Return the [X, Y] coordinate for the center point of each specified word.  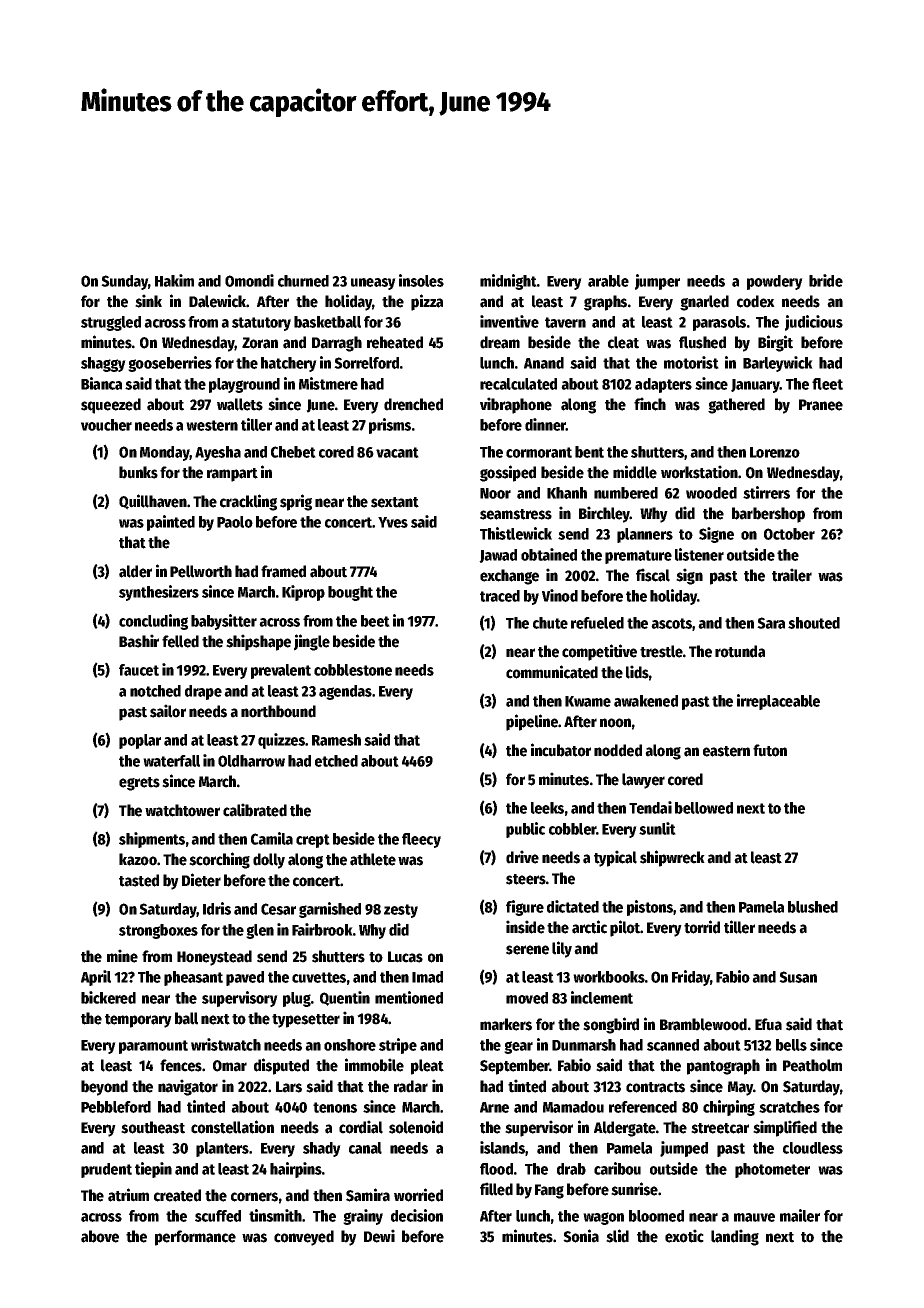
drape [203, 692]
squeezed [111, 406]
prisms [390, 426]
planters [222, 1149]
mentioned [409, 997]
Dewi [379, 1236]
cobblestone [353, 670]
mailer [800, 1215]
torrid [702, 927]
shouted [814, 623]
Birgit [775, 343]
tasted [139, 880]
